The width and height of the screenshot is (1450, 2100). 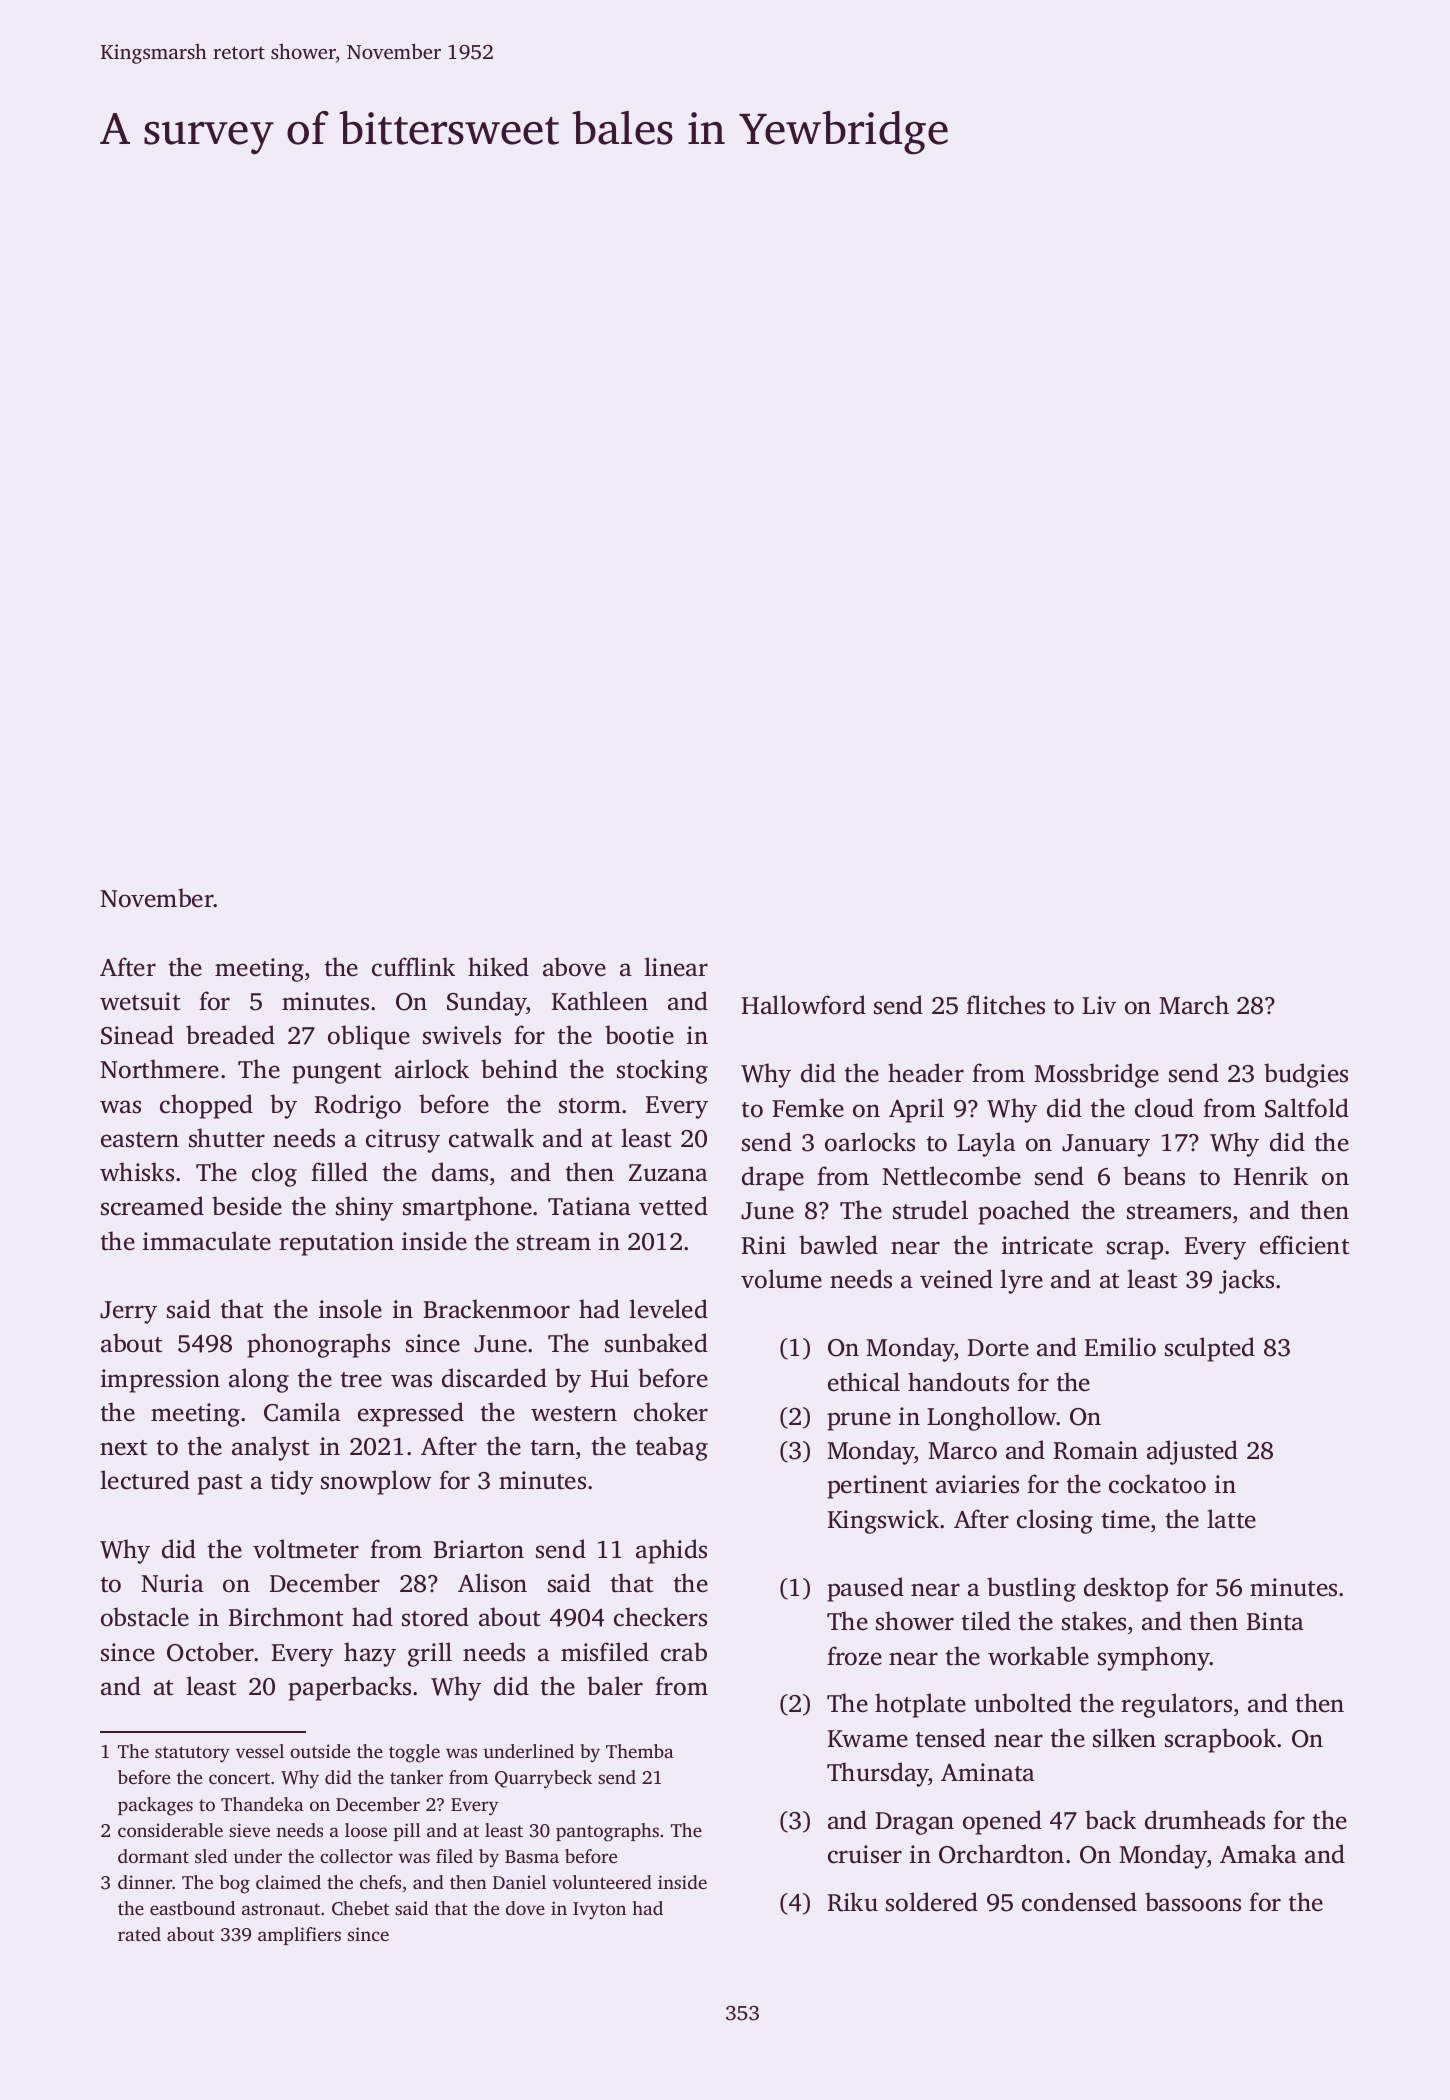 What do you see at coordinates (1099, 1005) in the screenshot?
I see `Liv` at bounding box center [1099, 1005].
